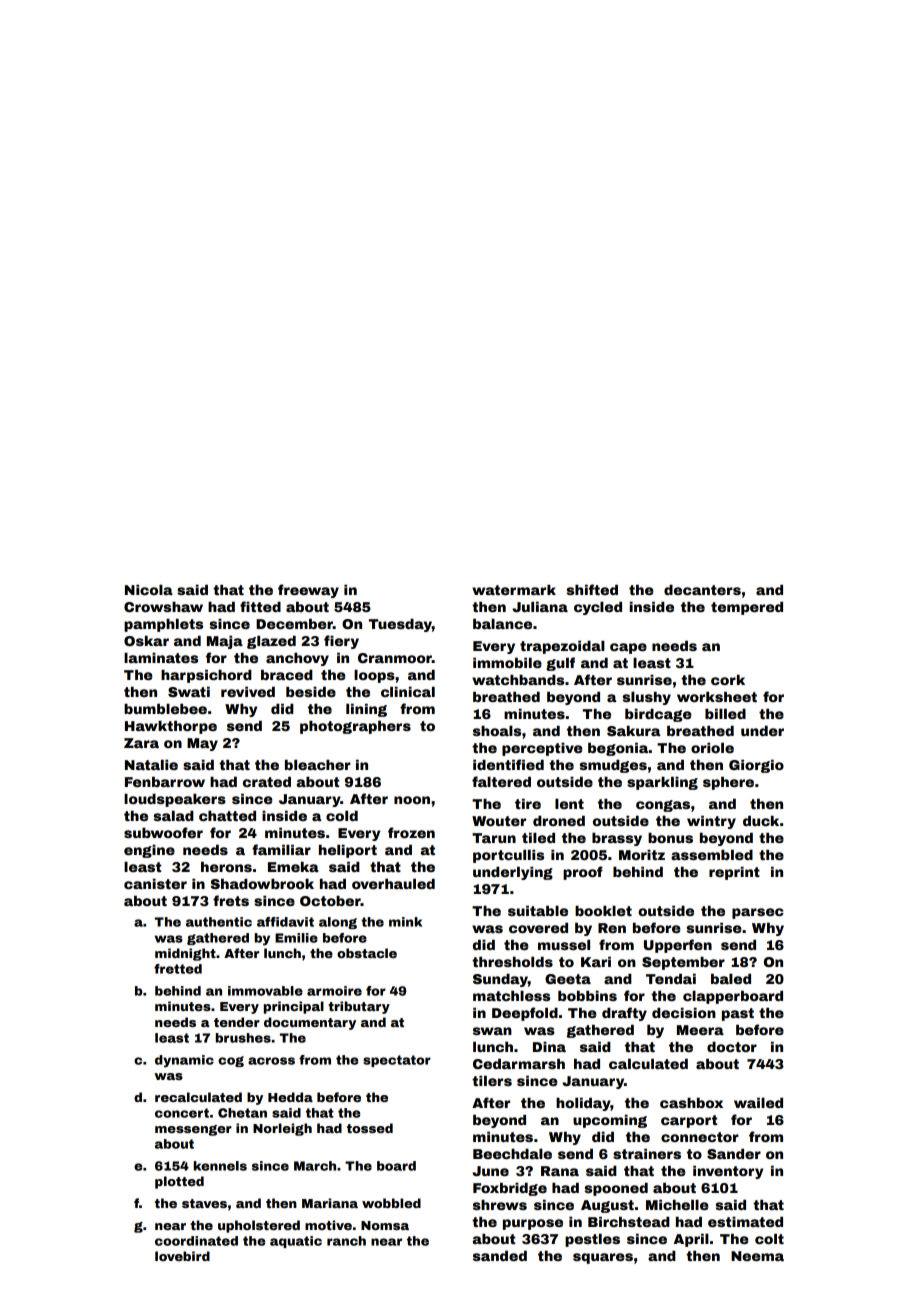  I want to click on watermark, so click(514, 590).
